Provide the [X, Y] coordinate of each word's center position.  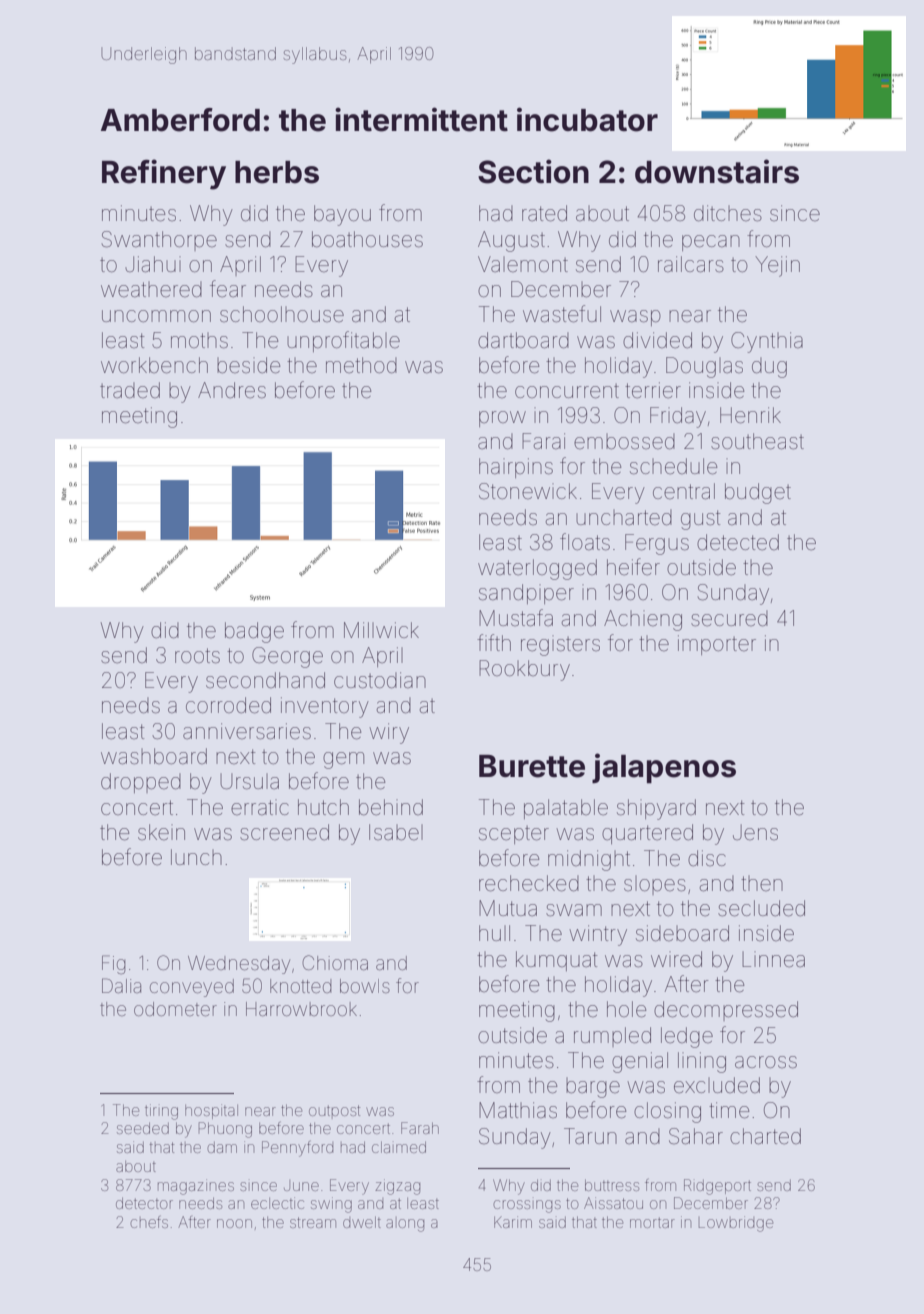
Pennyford [297, 1149]
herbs [277, 172]
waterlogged [537, 569]
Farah [420, 1128]
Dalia [121, 985]
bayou [342, 215]
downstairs [717, 171]
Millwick [381, 630]
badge [254, 632]
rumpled [612, 1037]
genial [640, 1062]
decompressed [726, 1011]
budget [758, 493]
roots [197, 655]
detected [738, 542]
